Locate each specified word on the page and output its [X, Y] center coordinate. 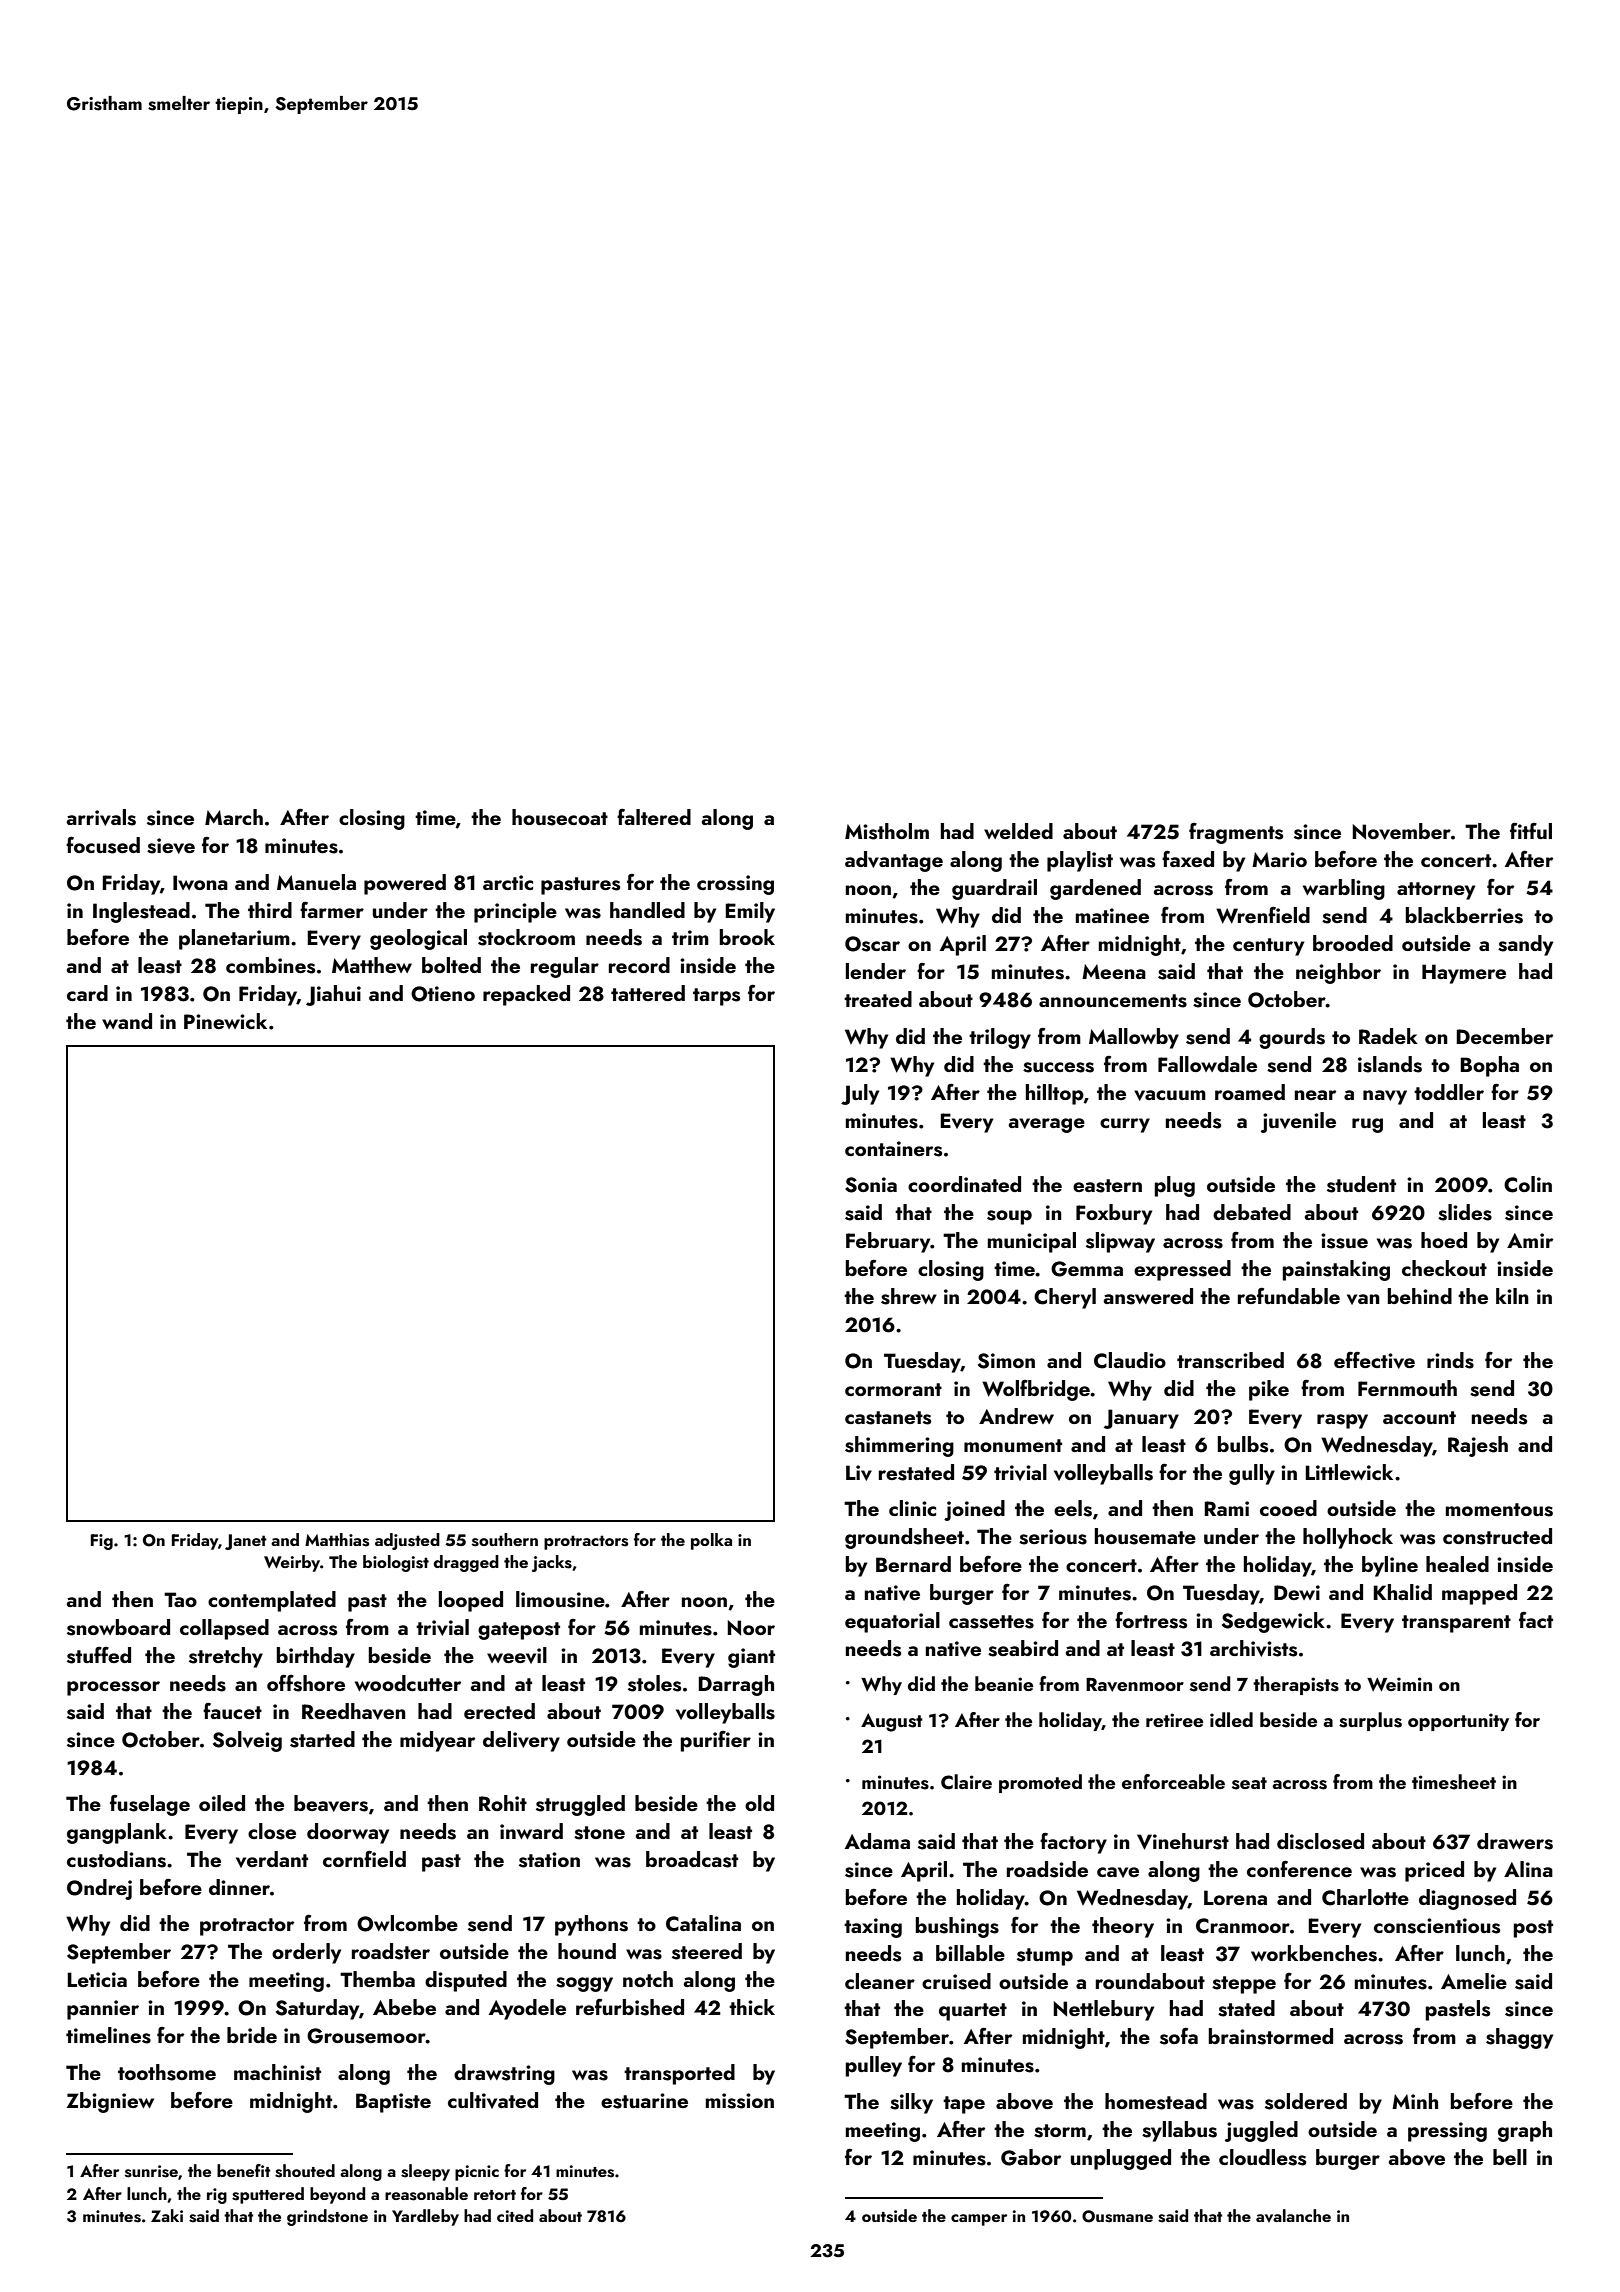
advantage [894, 861]
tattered [648, 993]
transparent [1456, 1624]
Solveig [247, 1741]
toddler [1449, 1092]
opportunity [1458, 1722]
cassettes [991, 1622]
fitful [1531, 831]
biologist [396, 1563]
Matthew [372, 965]
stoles [654, 1683]
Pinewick [225, 1021]
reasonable [426, 2194]
